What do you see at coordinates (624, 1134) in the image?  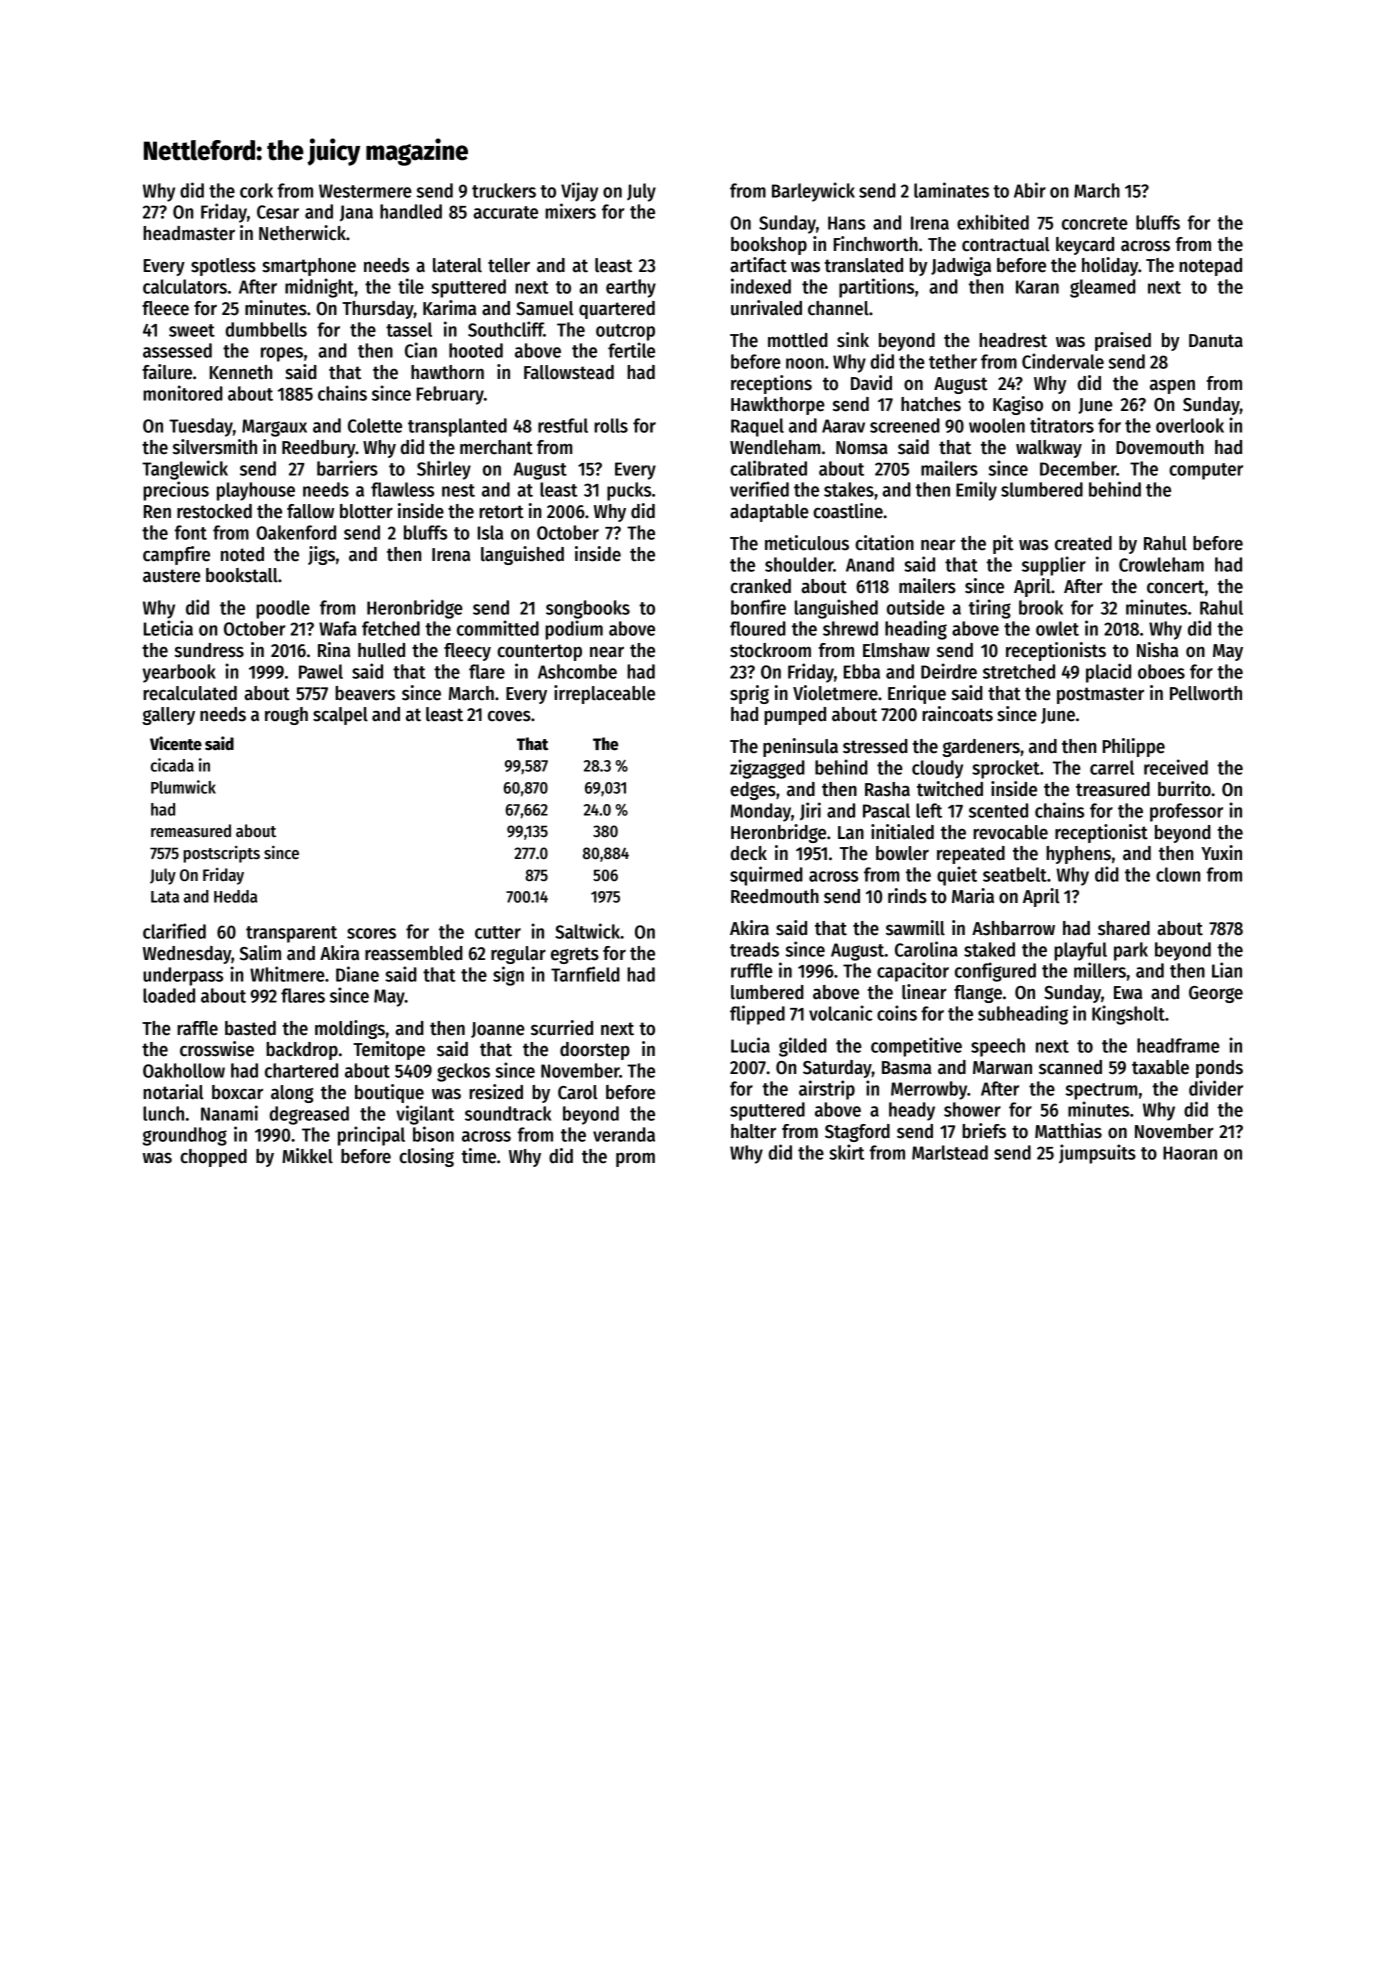 I see `veranda` at bounding box center [624, 1134].
